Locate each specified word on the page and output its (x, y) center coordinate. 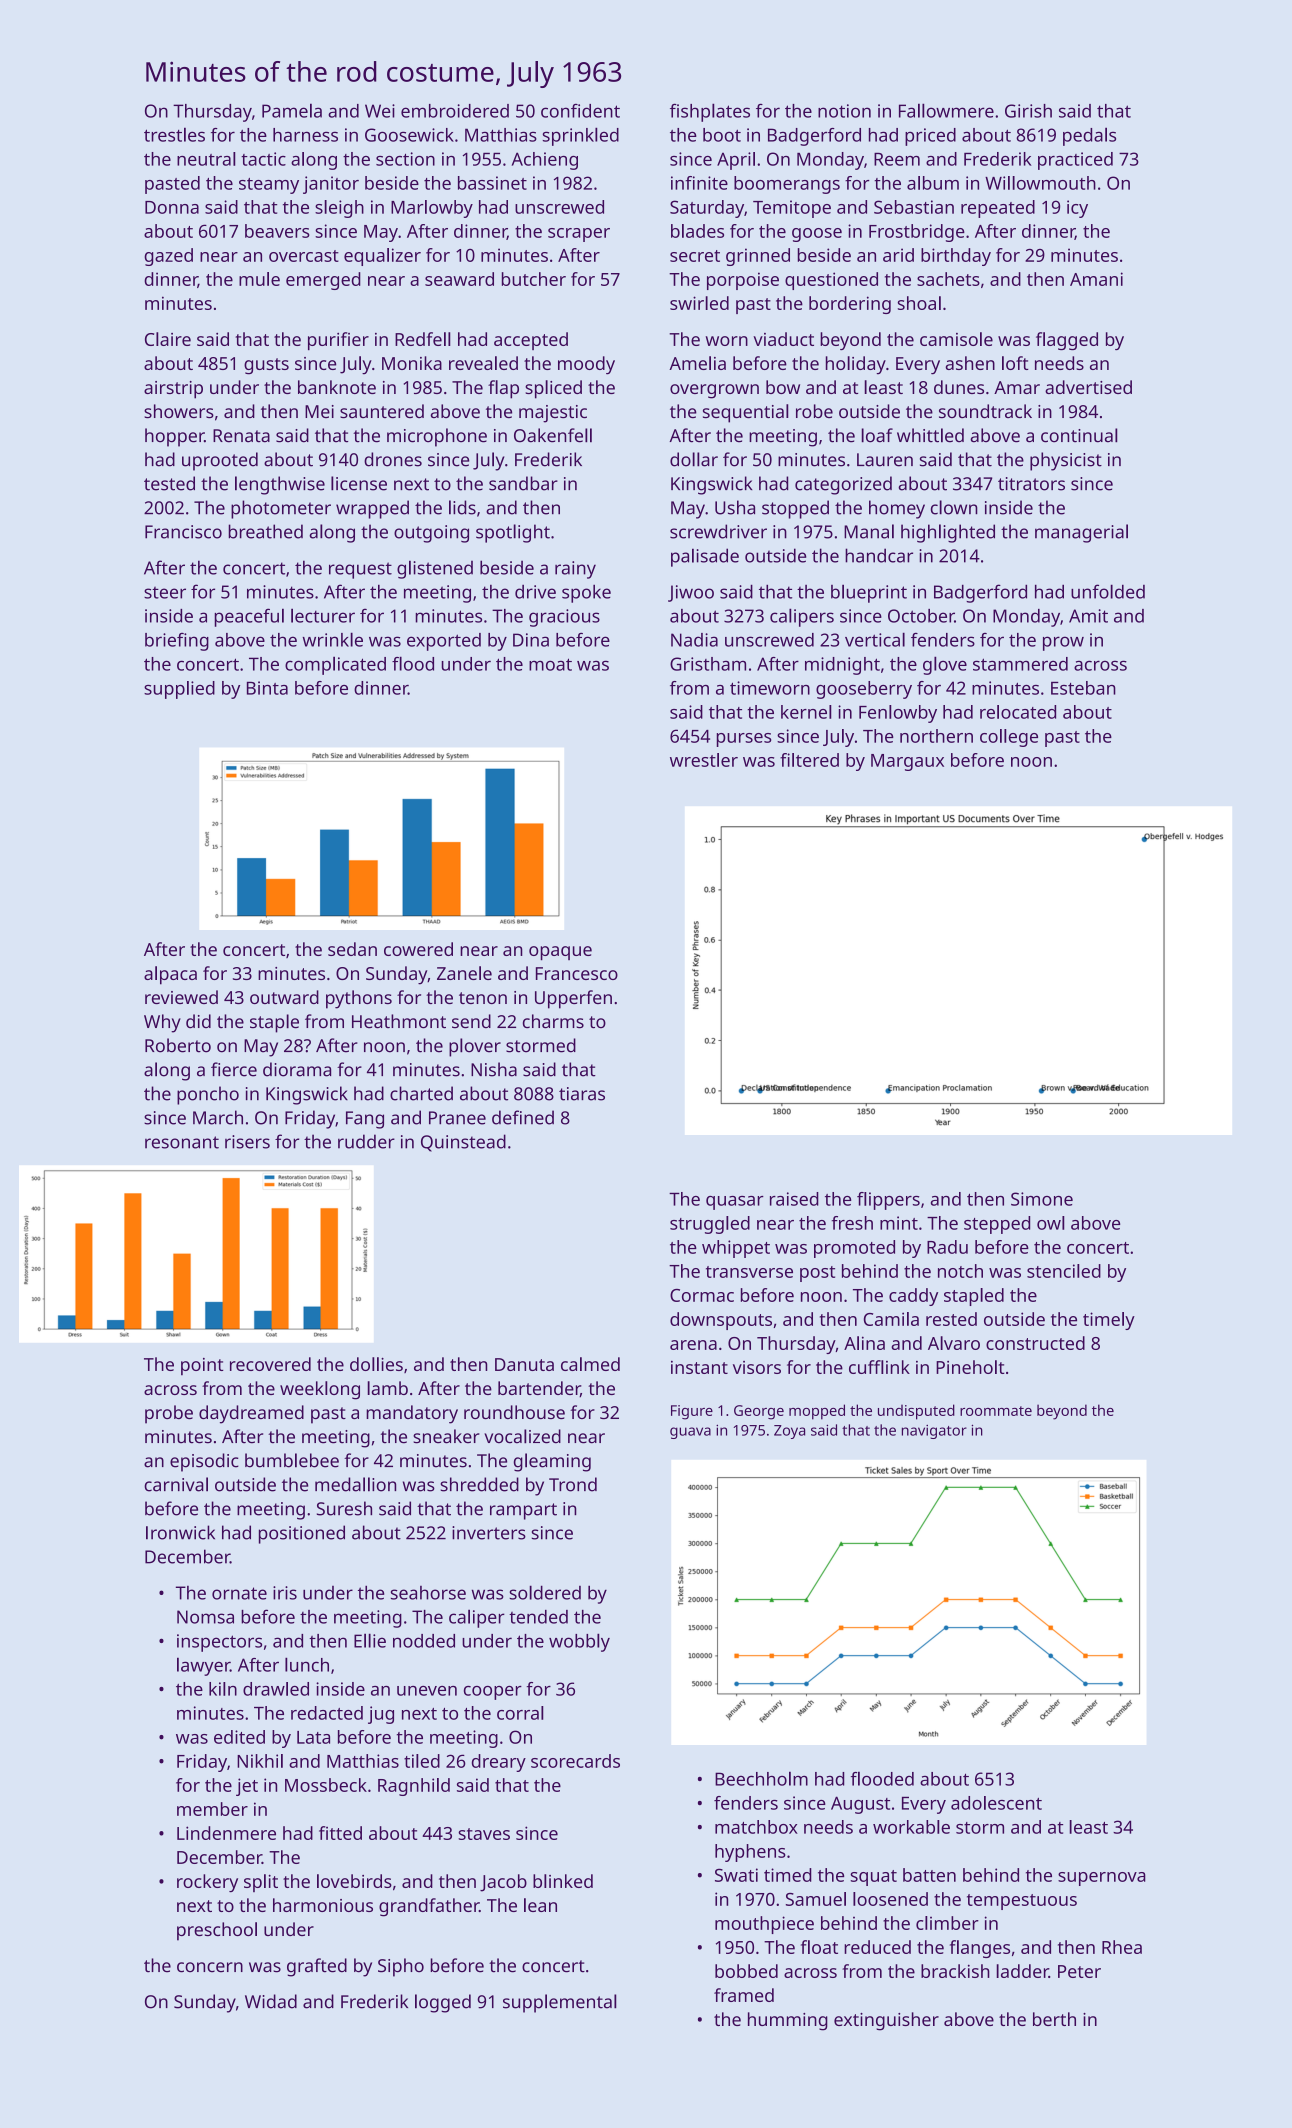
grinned (758, 257)
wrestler (704, 760)
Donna (172, 207)
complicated (335, 666)
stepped (997, 1225)
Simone (1042, 1199)
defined (523, 1117)
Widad (271, 2001)
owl (1050, 1223)
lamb (388, 1388)
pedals (1089, 137)
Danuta (524, 1364)
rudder (366, 1141)
